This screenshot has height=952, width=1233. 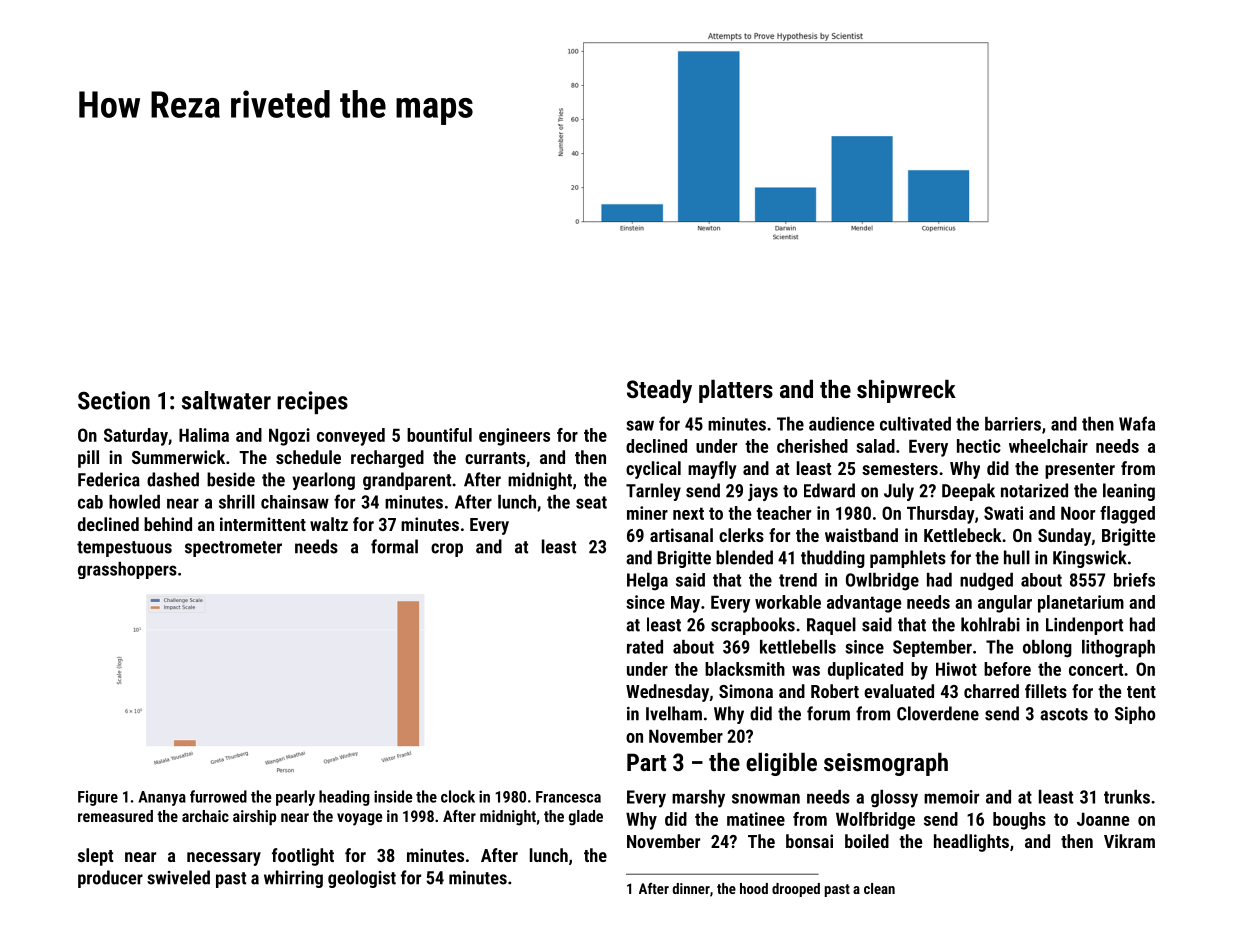 What do you see at coordinates (1005, 604) in the screenshot?
I see `angular` at bounding box center [1005, 604].
